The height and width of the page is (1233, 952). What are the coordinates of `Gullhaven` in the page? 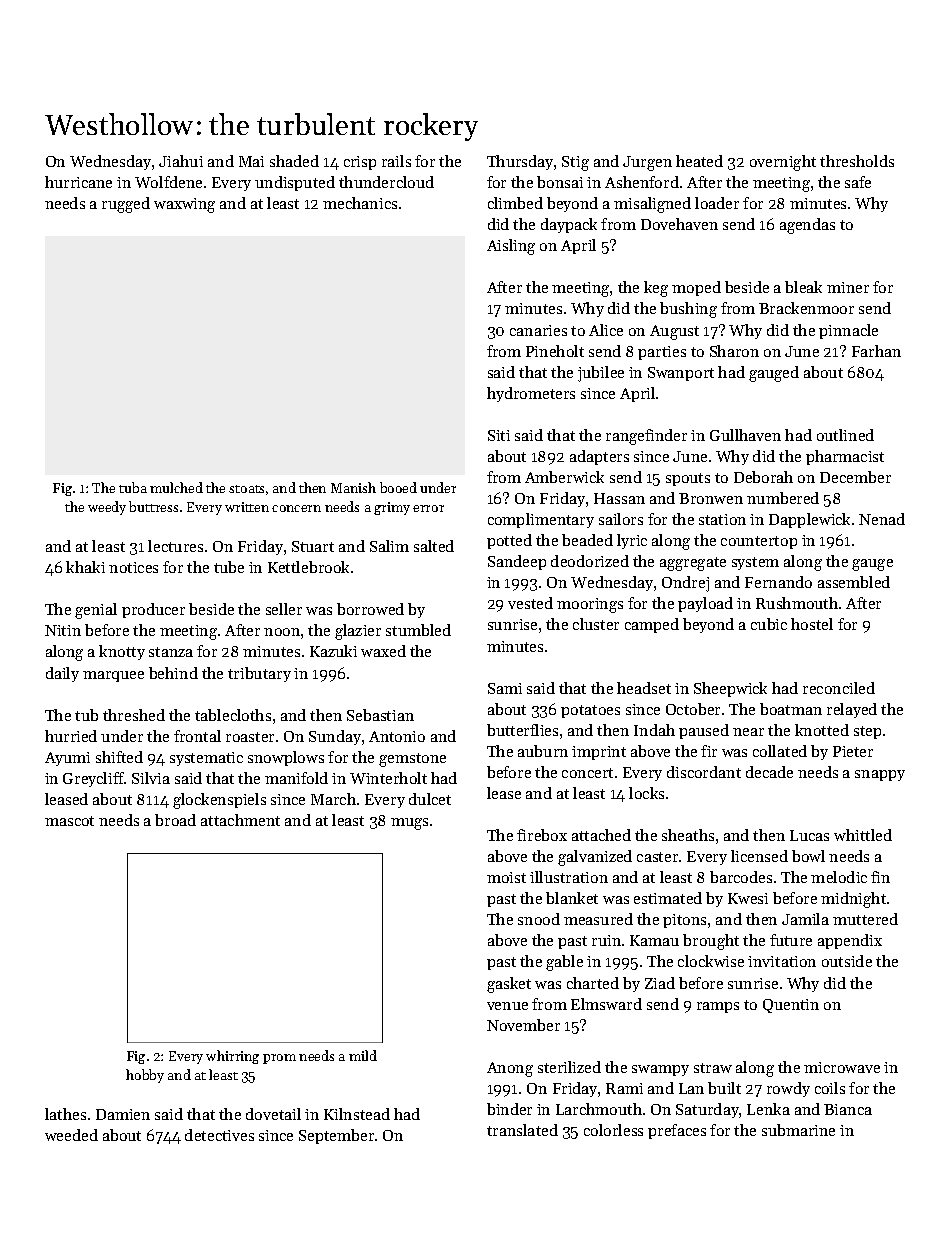 It's located at (745, 435).
